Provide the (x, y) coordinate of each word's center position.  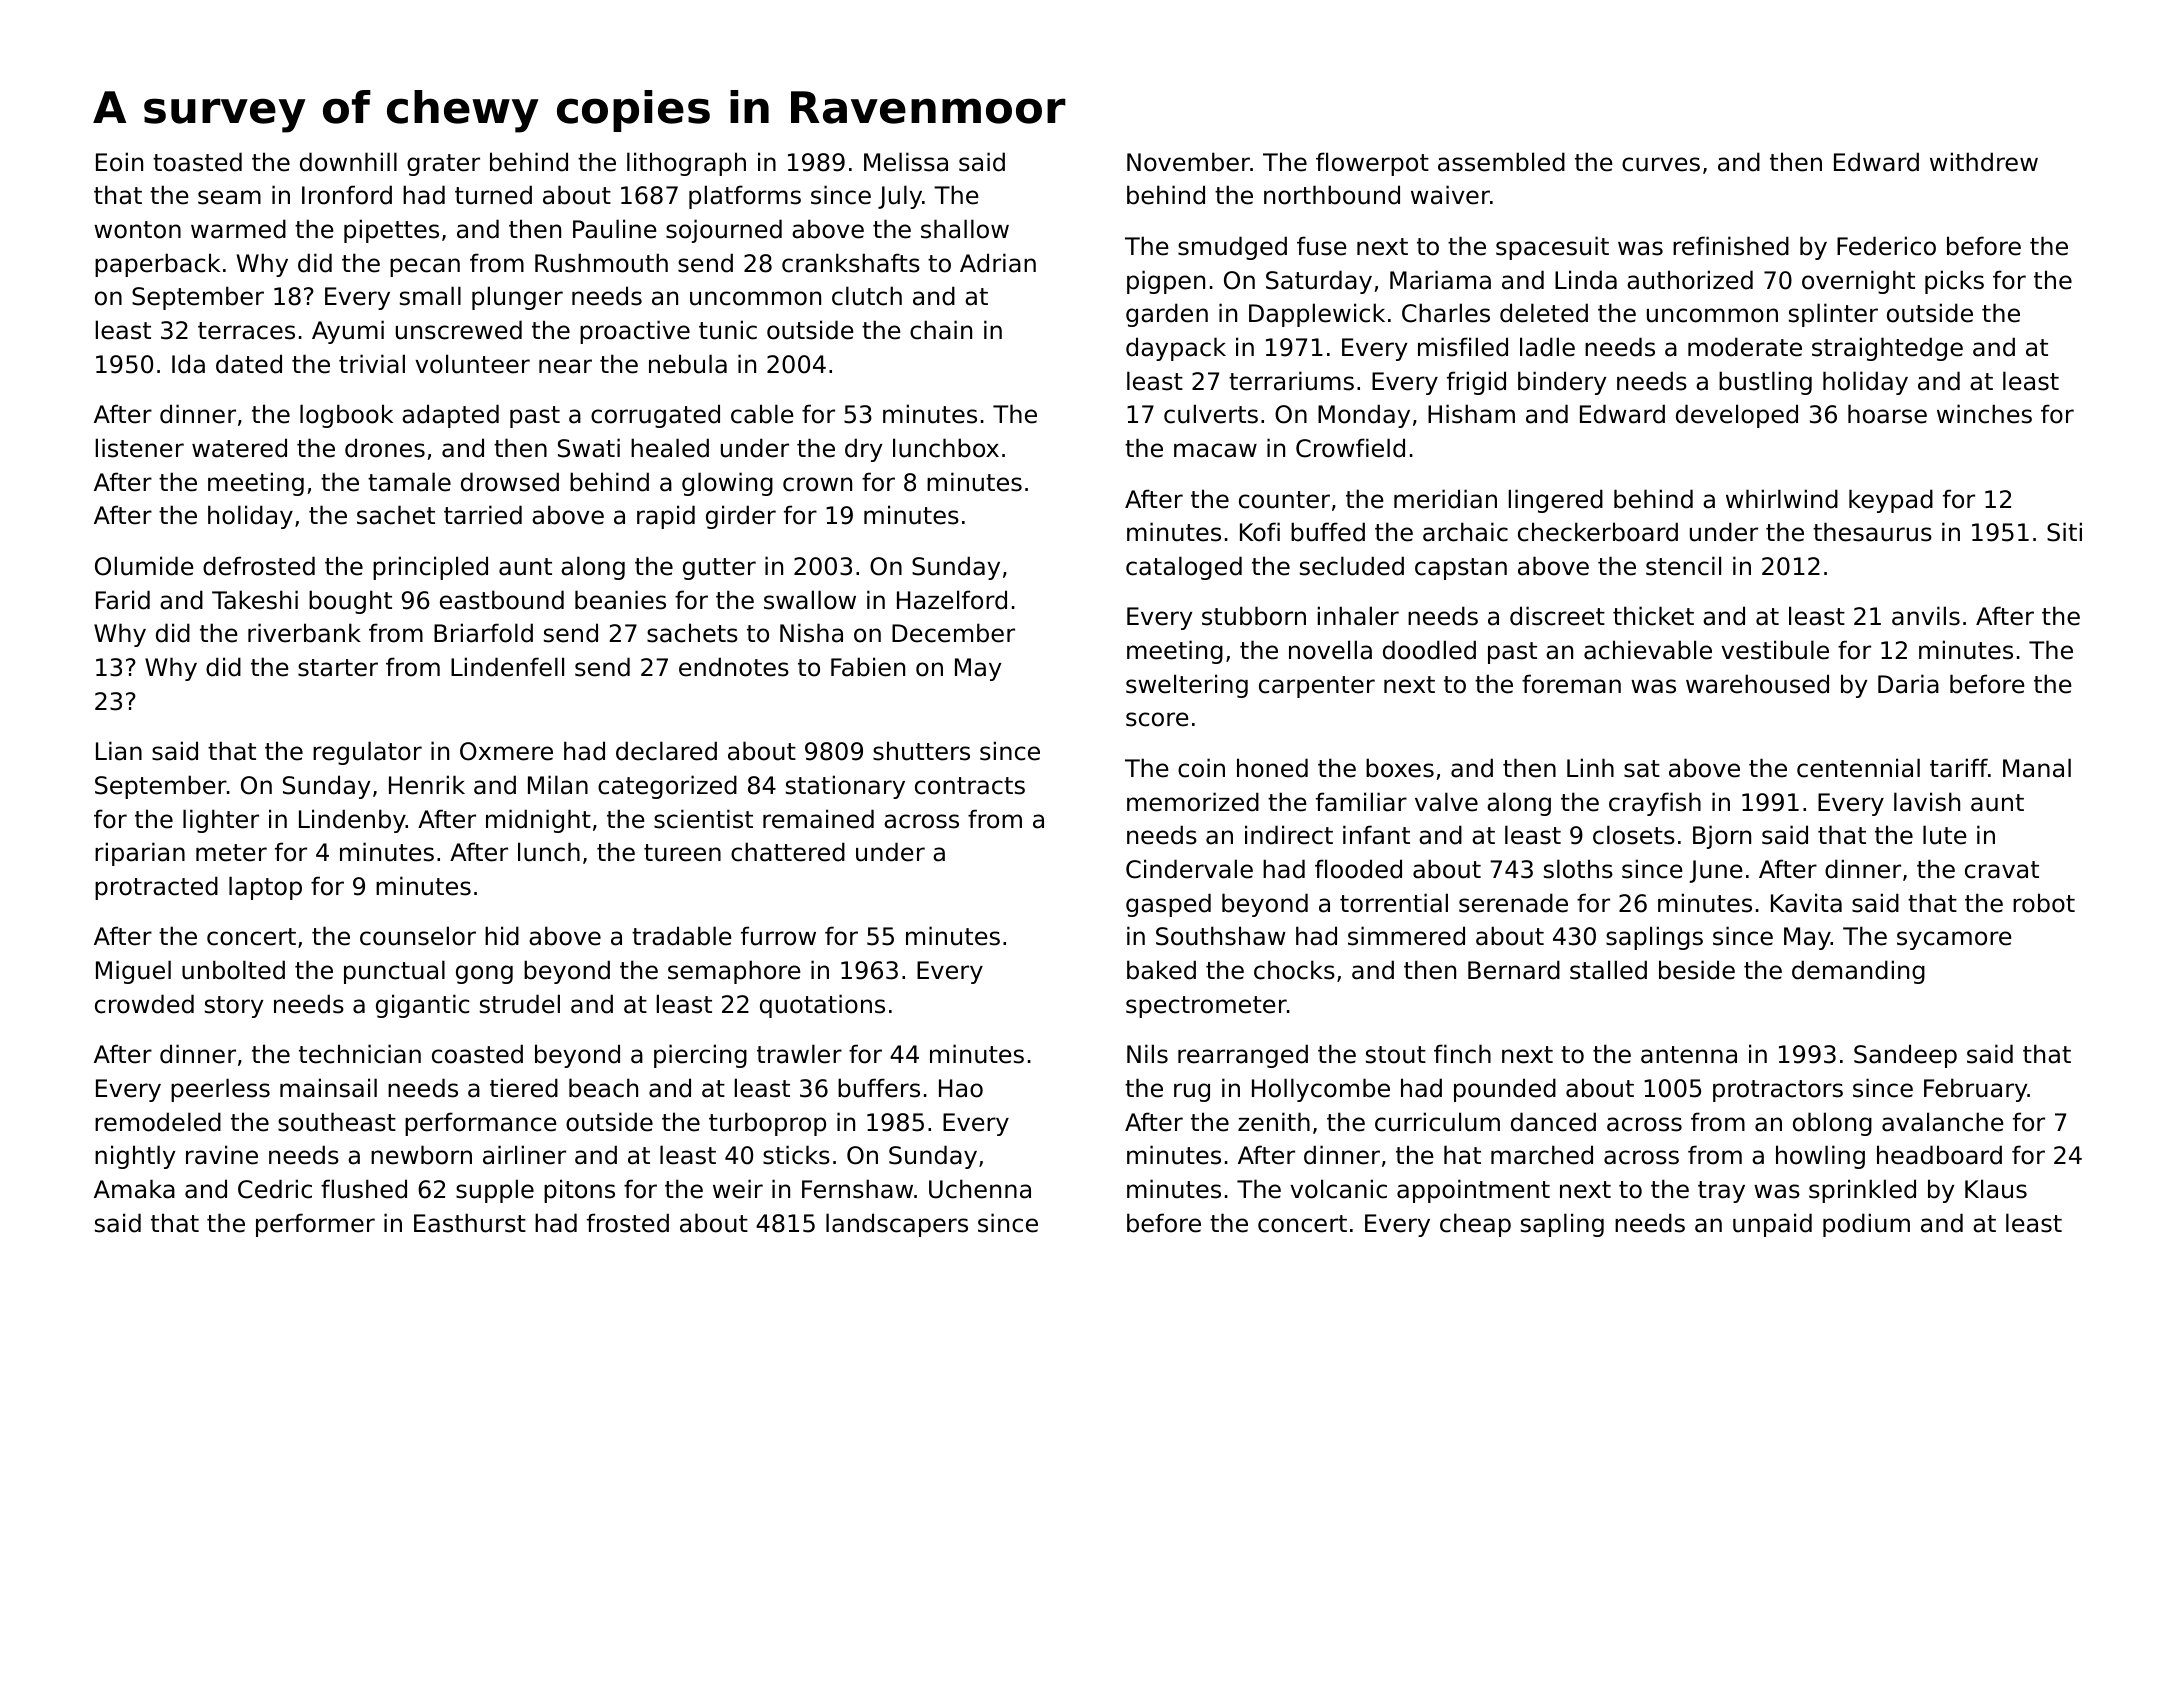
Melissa (906, 162)
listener (140, 448)
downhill (348, 162)
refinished (1731, 246)
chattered (788, 852)
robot (2044, 903)
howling (1820, 1157)
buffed (1328, 532)
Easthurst (470, 1223)
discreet (1557, 616)
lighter (221, 821)
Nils (1147, 1054)
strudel (520, 1004)
